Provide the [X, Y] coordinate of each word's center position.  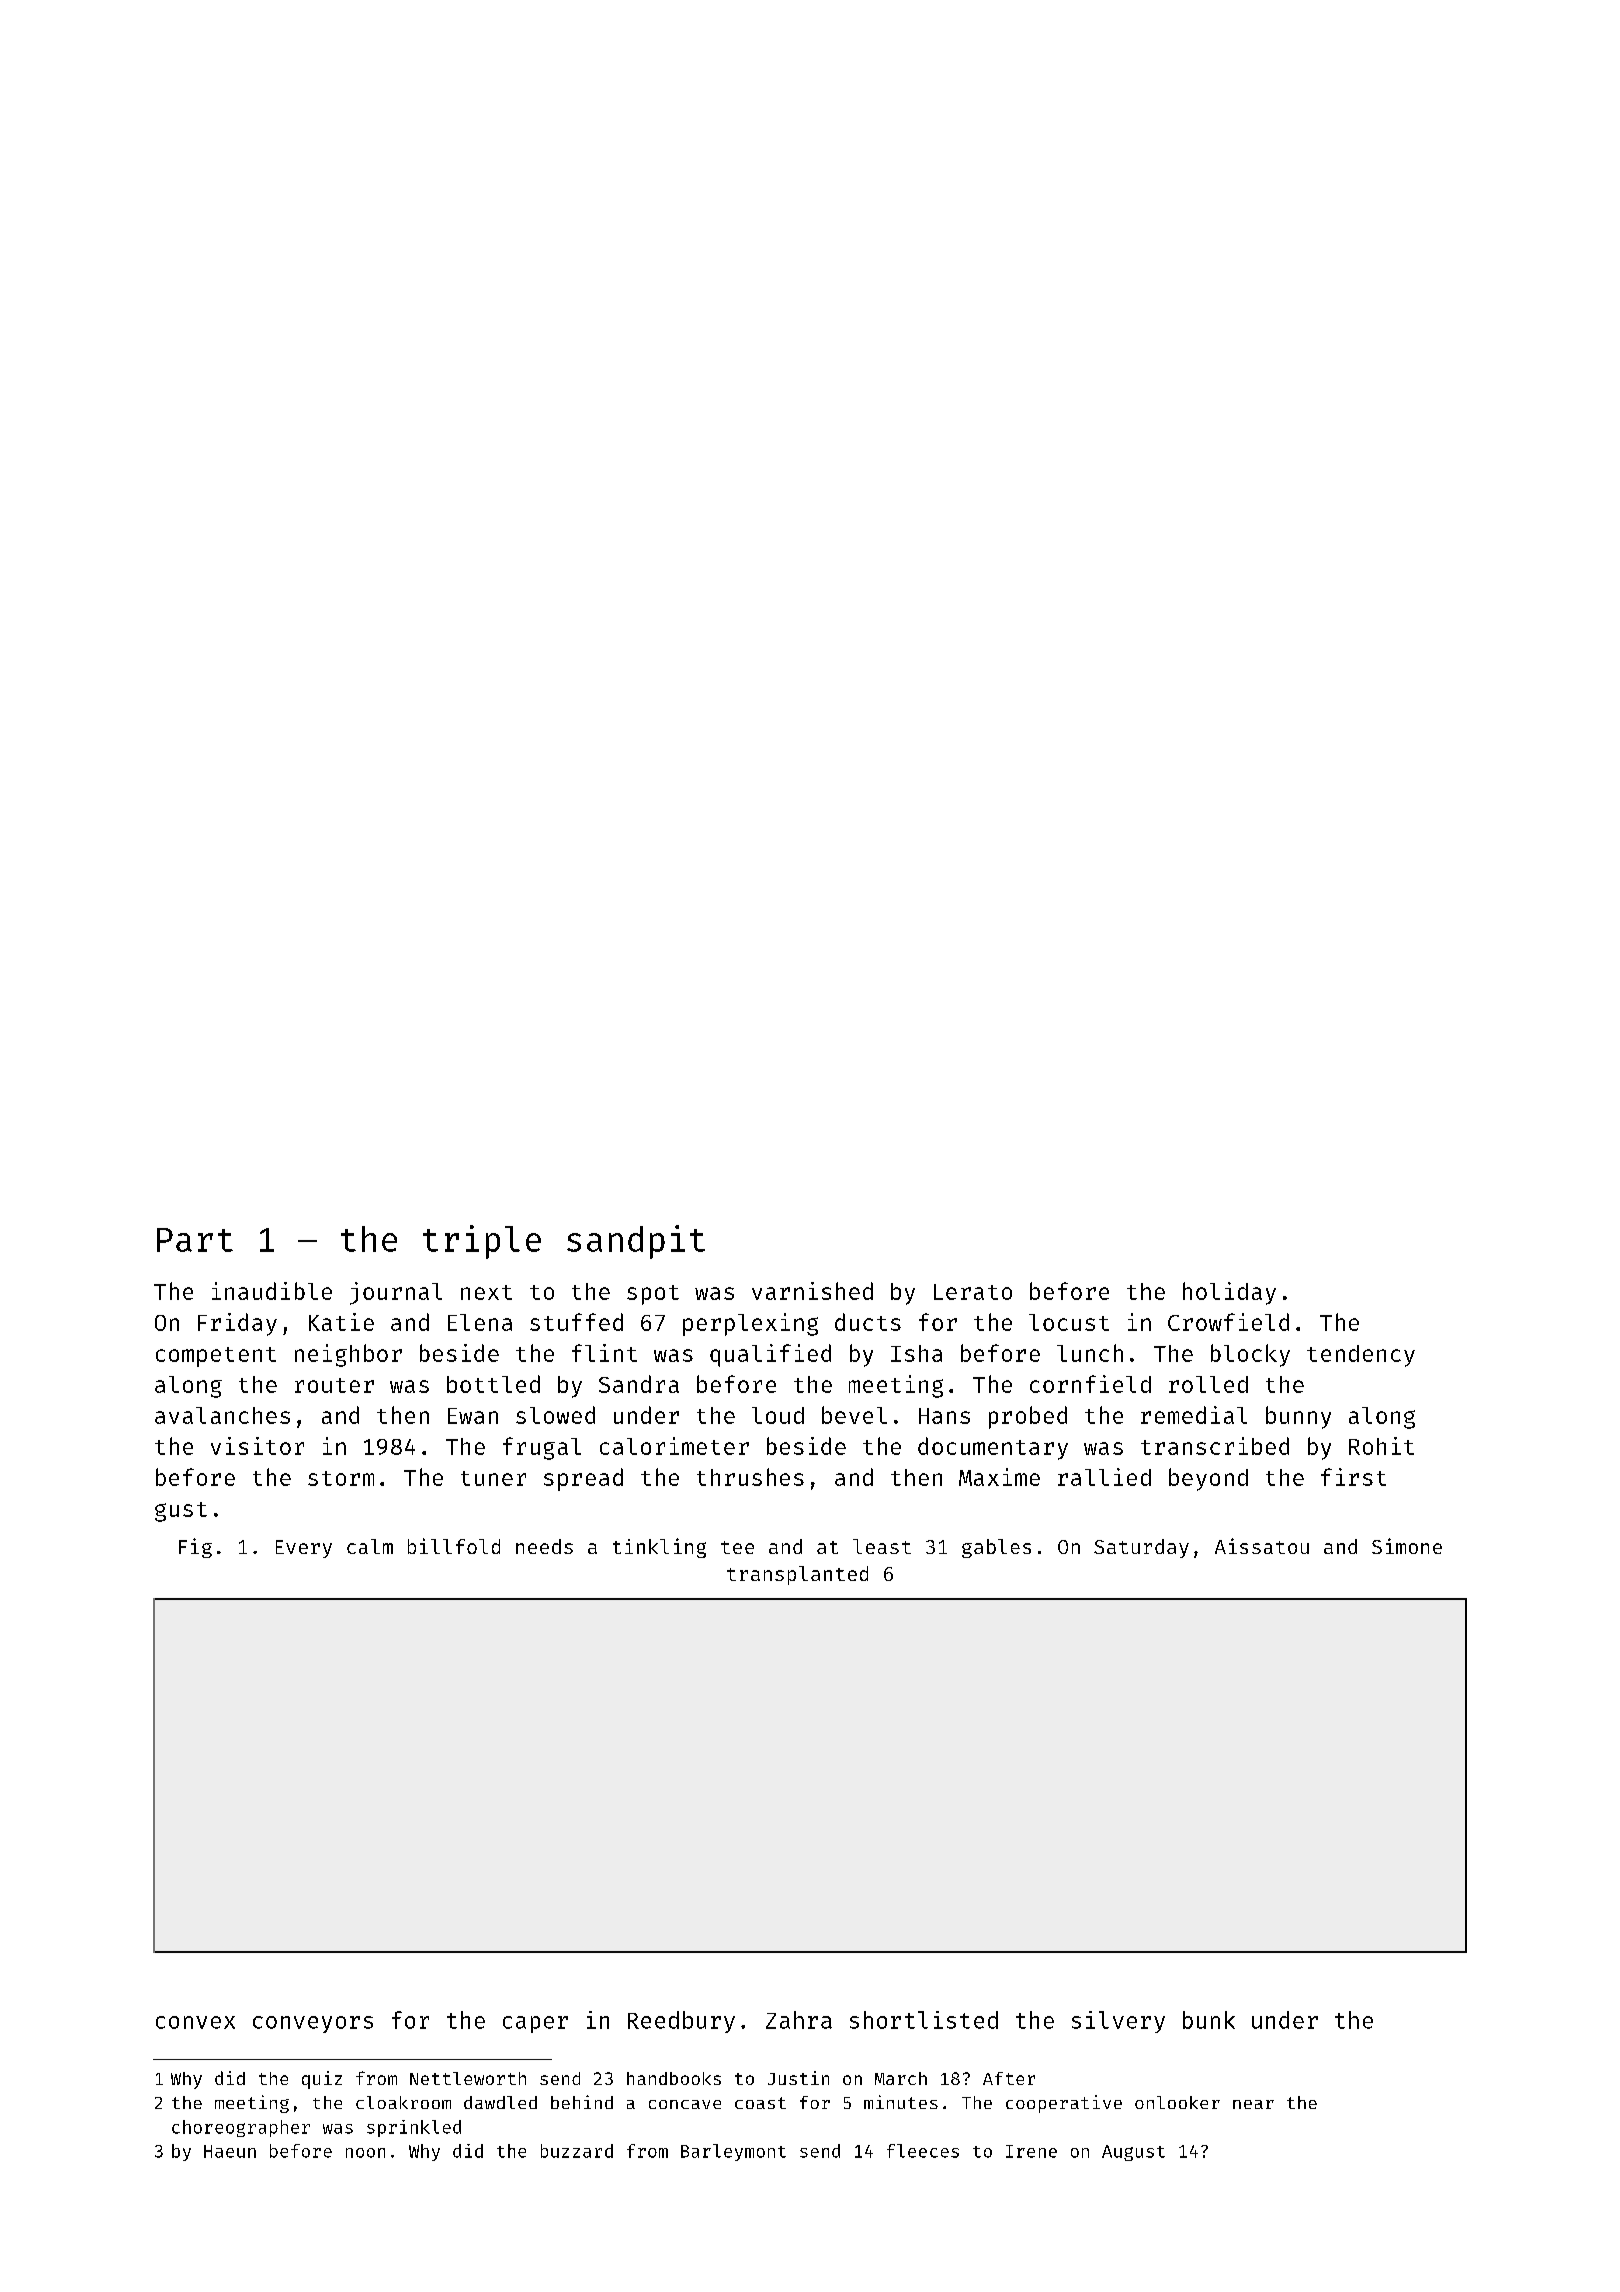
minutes [901, 2102]
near [1253, 2104]
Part [195, 1240]
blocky [1250, 1355]
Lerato [973, 1292]
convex [195, 2022]
